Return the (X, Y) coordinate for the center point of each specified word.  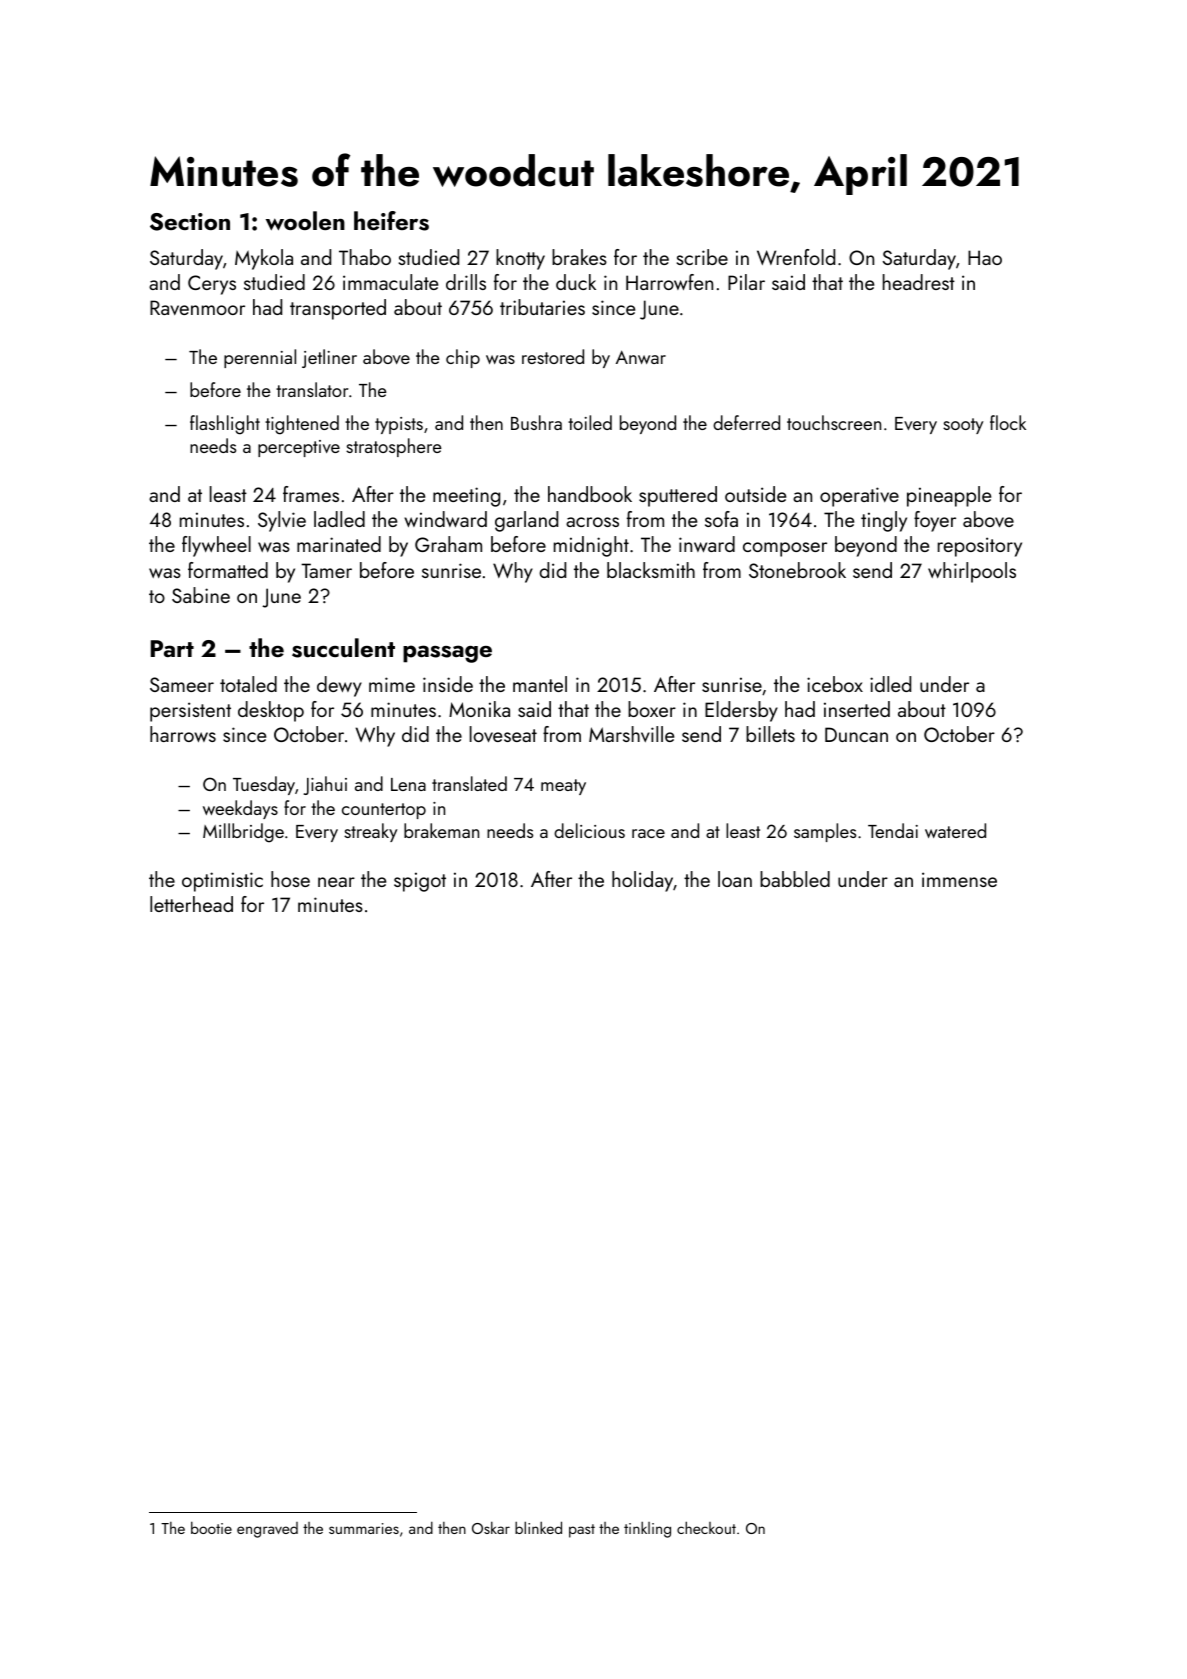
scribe (702, 257)
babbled (795, 879)
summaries (364, 1528)
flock (1008, 422)
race (648, 833)
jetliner (329, 358)
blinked (538, 1527)
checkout (706, 1527)
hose (290, 879)
